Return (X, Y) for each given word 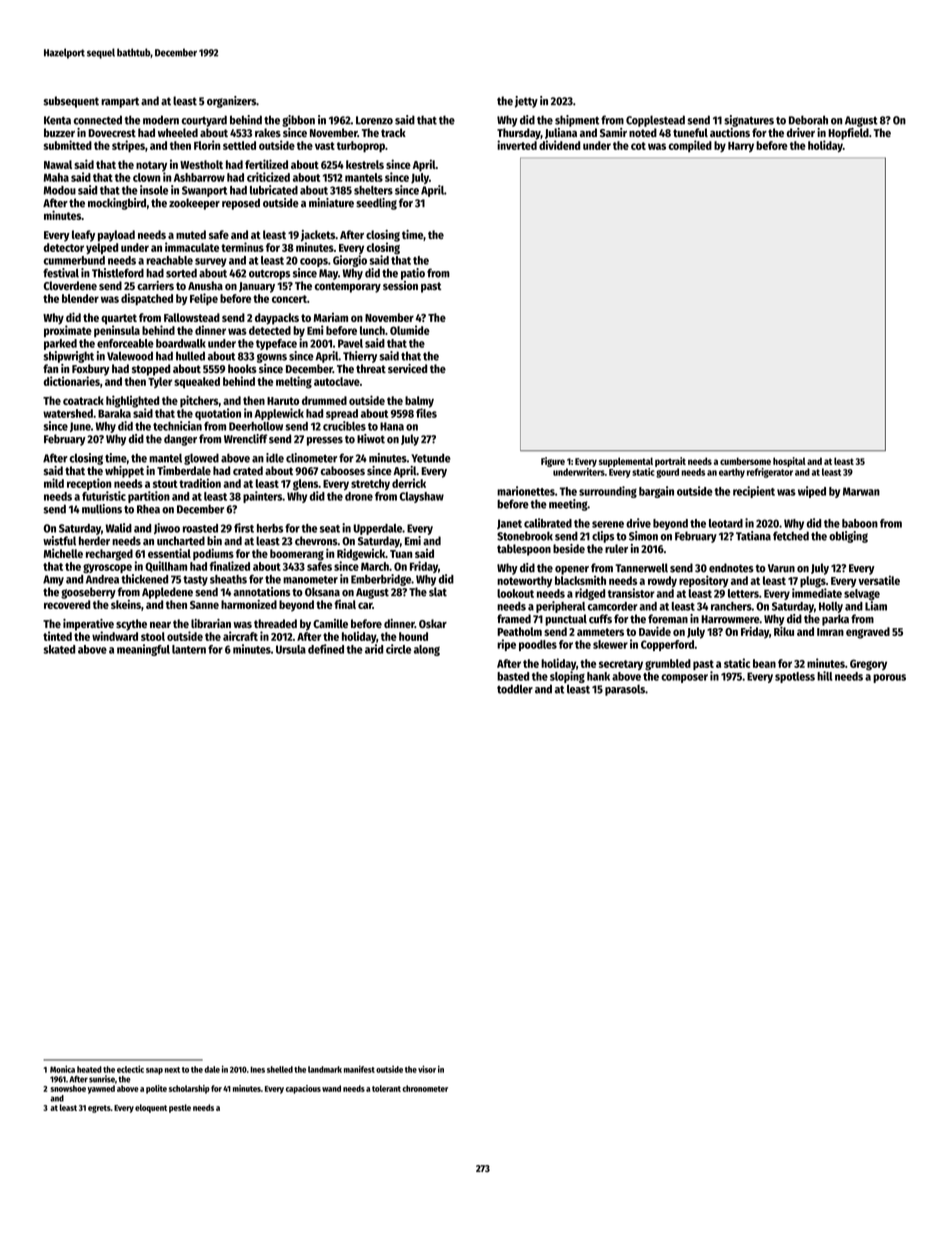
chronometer (425, 1088)
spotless (795, 677)
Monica (62, 1069)
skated (59, 649)
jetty (526, 102)
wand (331, 1088)
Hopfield (848, 134)
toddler (515, 689)
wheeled (178, 132)
